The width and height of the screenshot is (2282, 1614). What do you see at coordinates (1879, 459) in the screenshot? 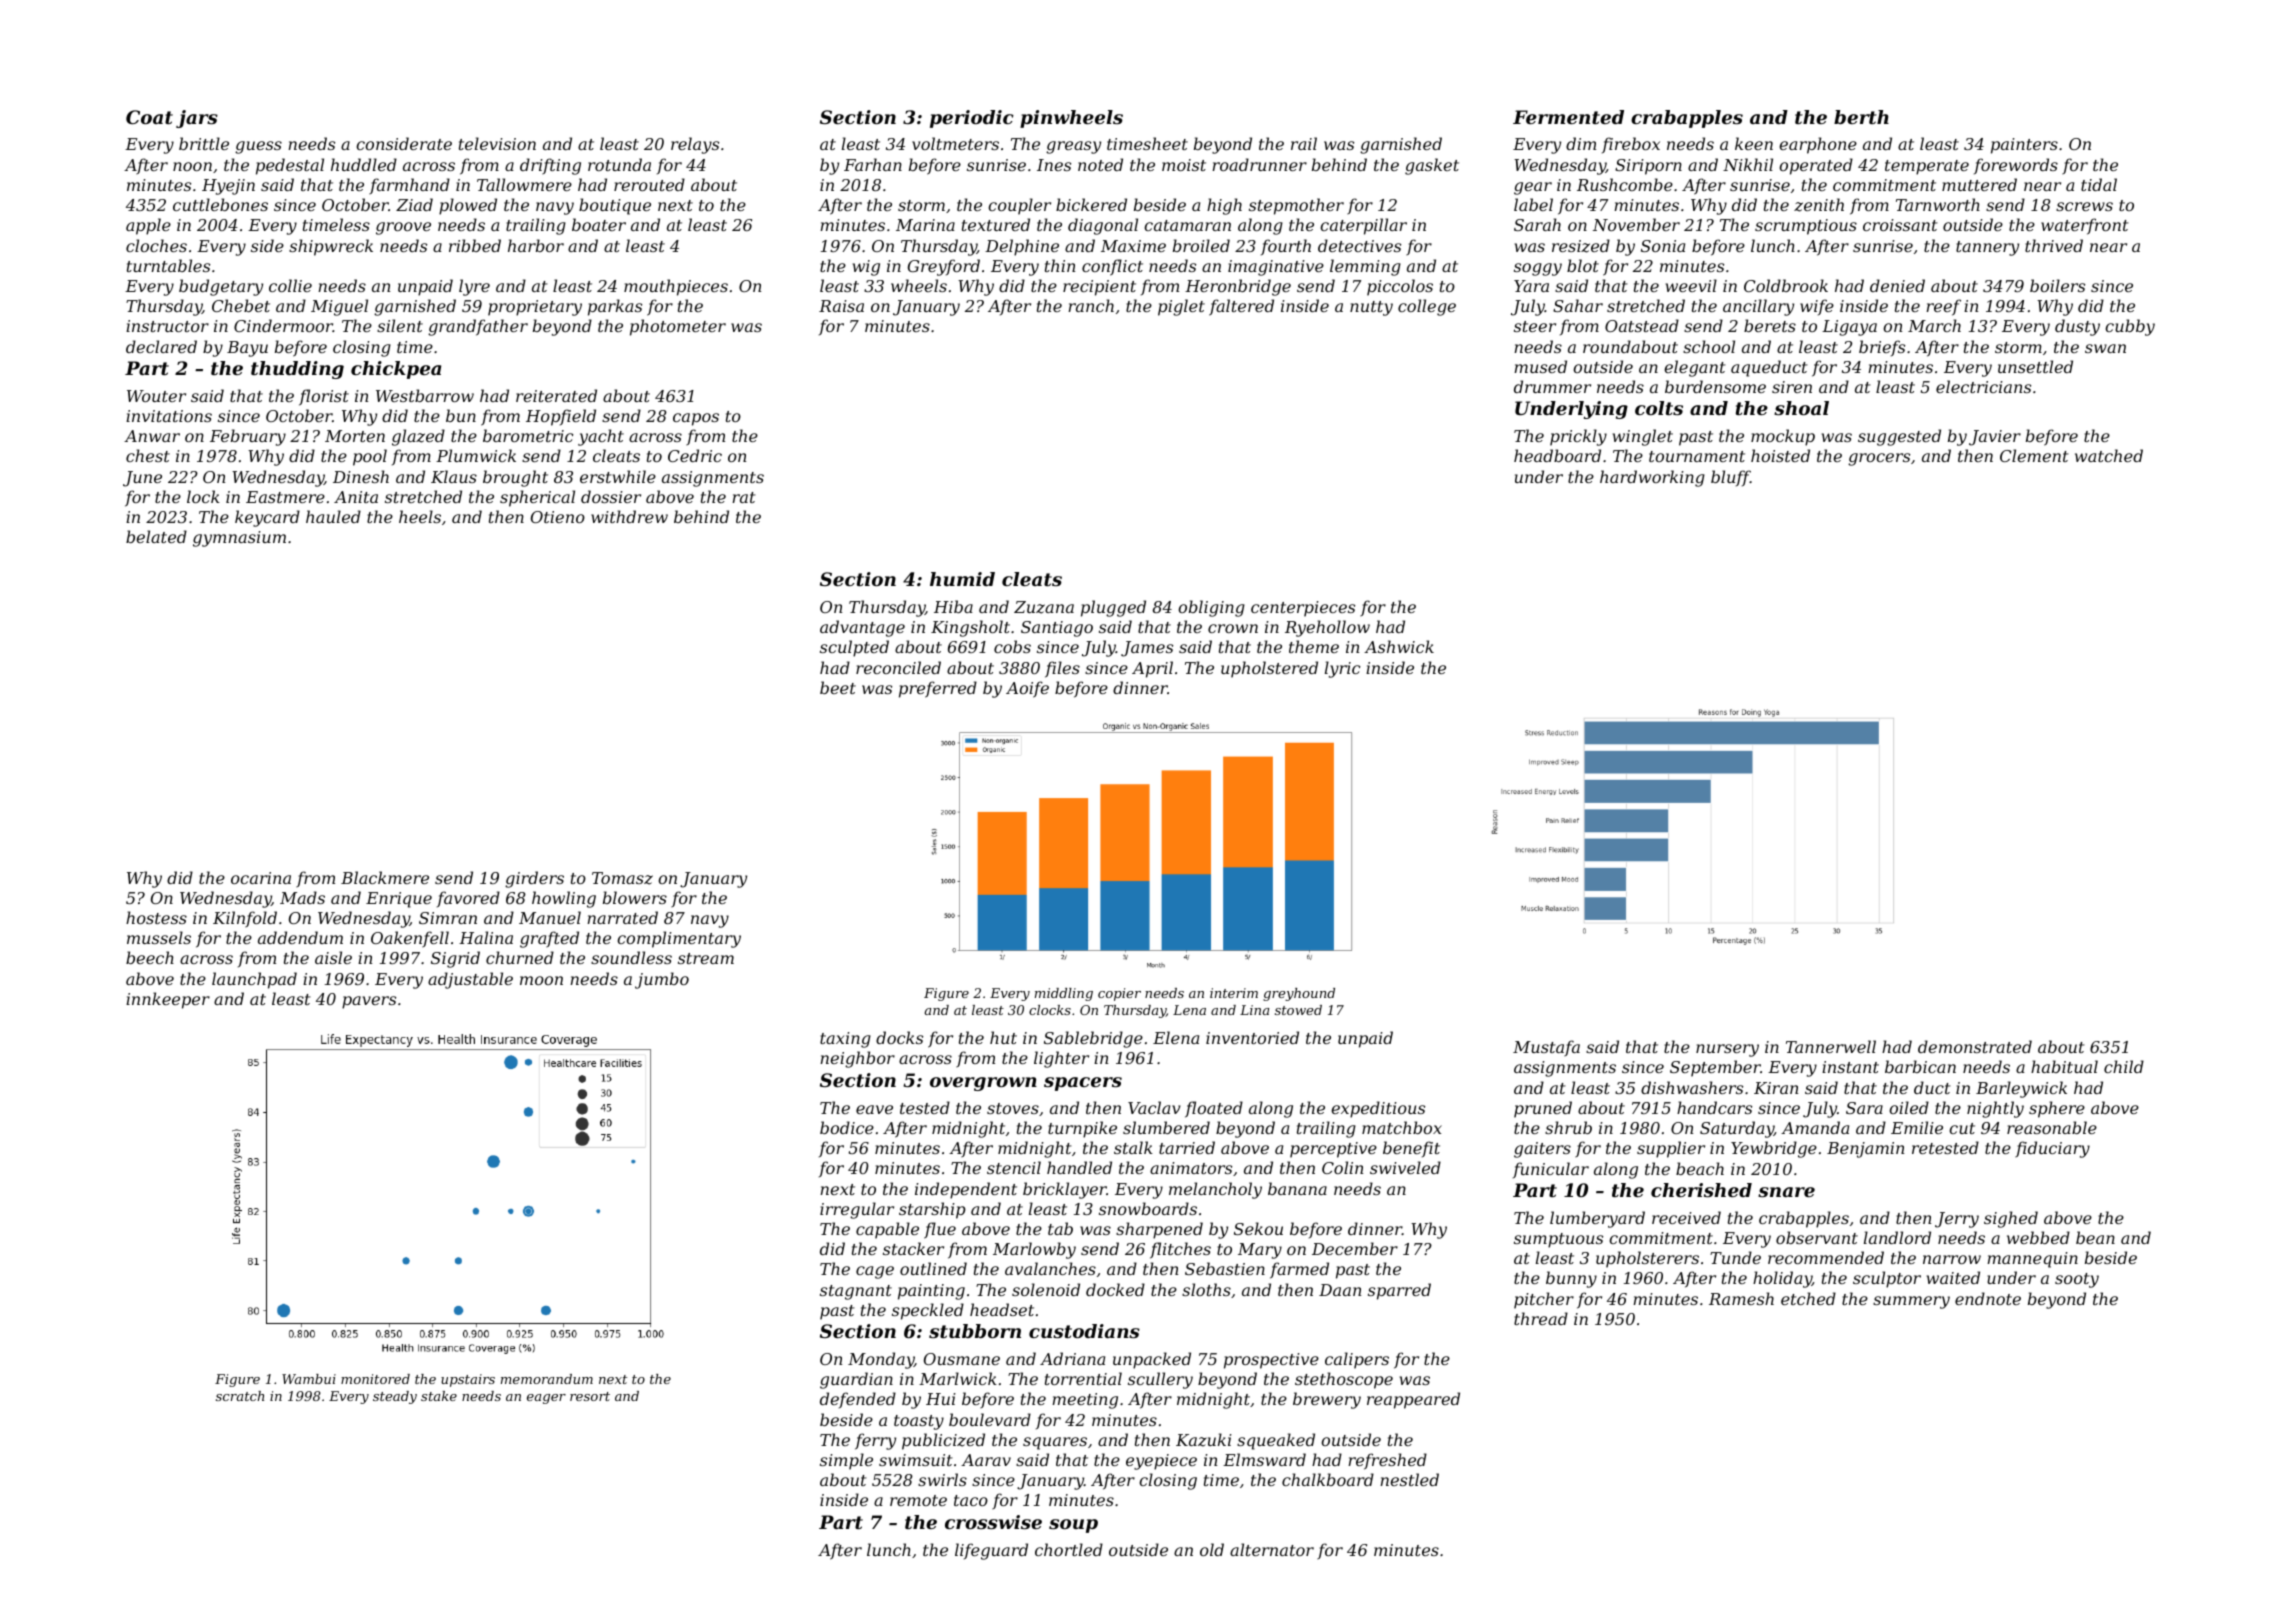
I see `grocers` at bounding box center [1879, 459].
